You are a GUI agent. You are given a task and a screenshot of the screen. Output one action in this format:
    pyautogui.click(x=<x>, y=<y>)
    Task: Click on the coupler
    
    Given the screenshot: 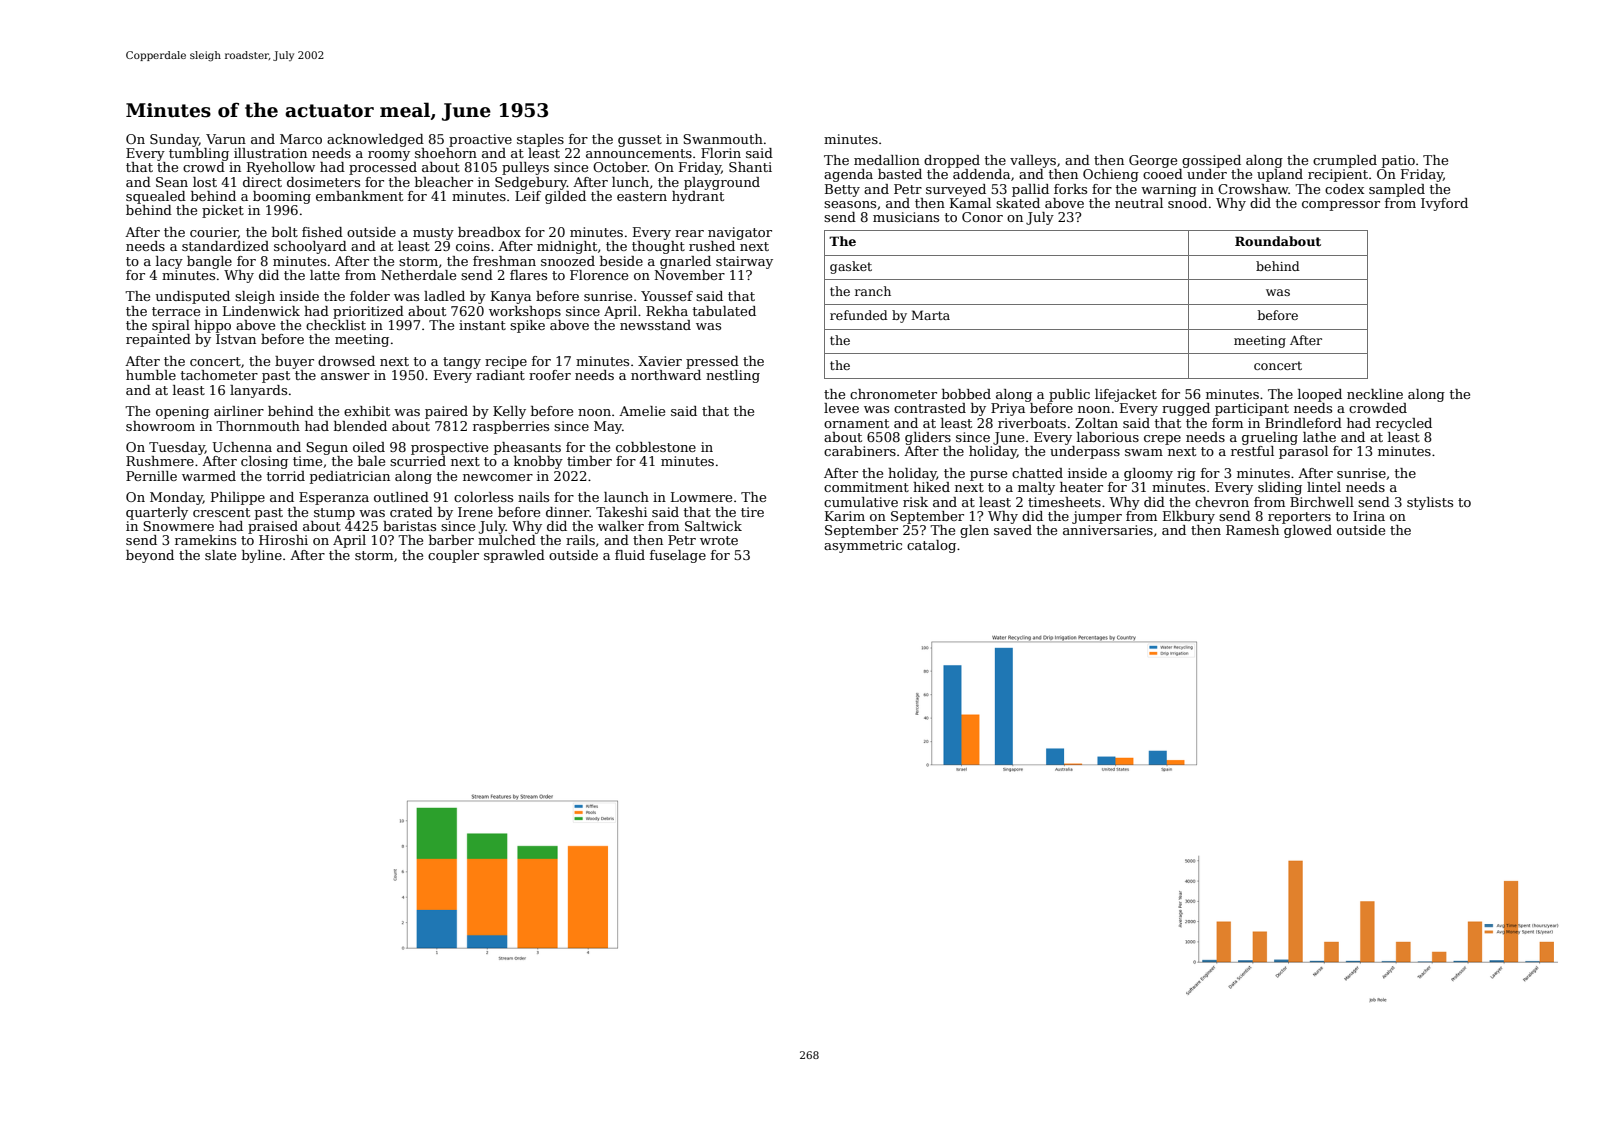 What is the action you would take?
    pyautogui.click(x=453, y=556)
